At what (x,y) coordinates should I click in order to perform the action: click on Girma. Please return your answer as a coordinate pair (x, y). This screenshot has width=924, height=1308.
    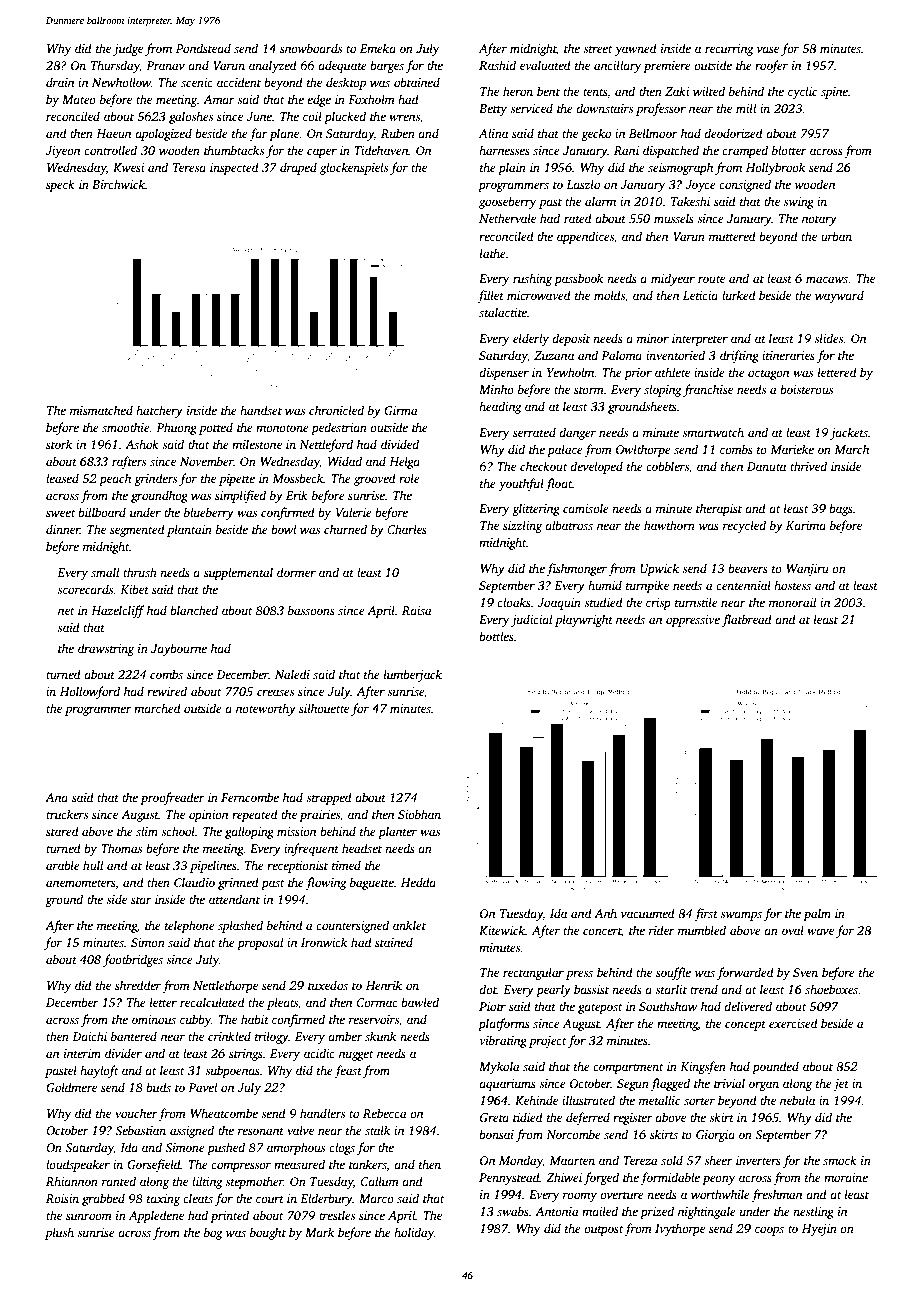
    Looking at the image, I should click on (401, 410).
